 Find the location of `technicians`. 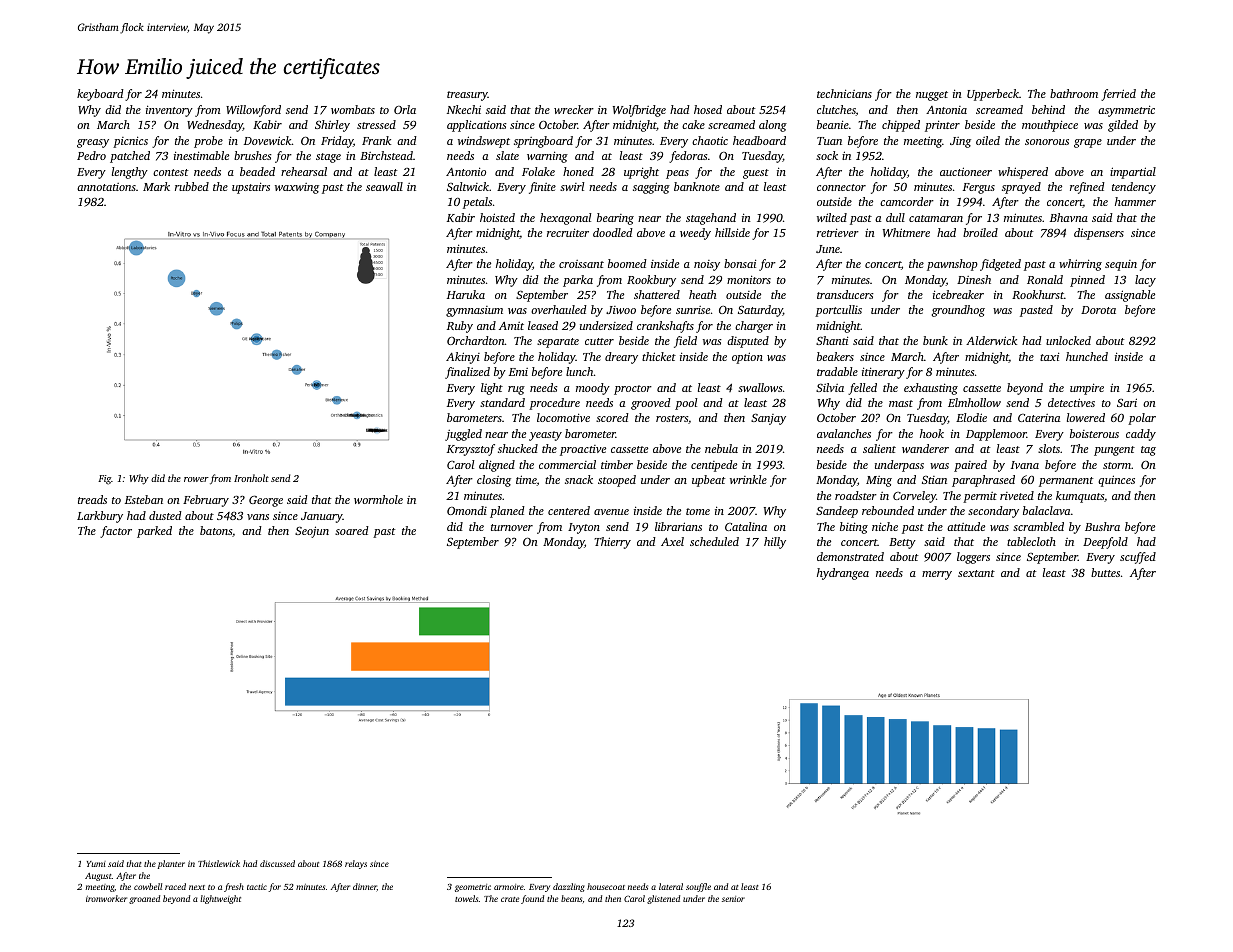

technicians is located at coordinates (844, 93).
